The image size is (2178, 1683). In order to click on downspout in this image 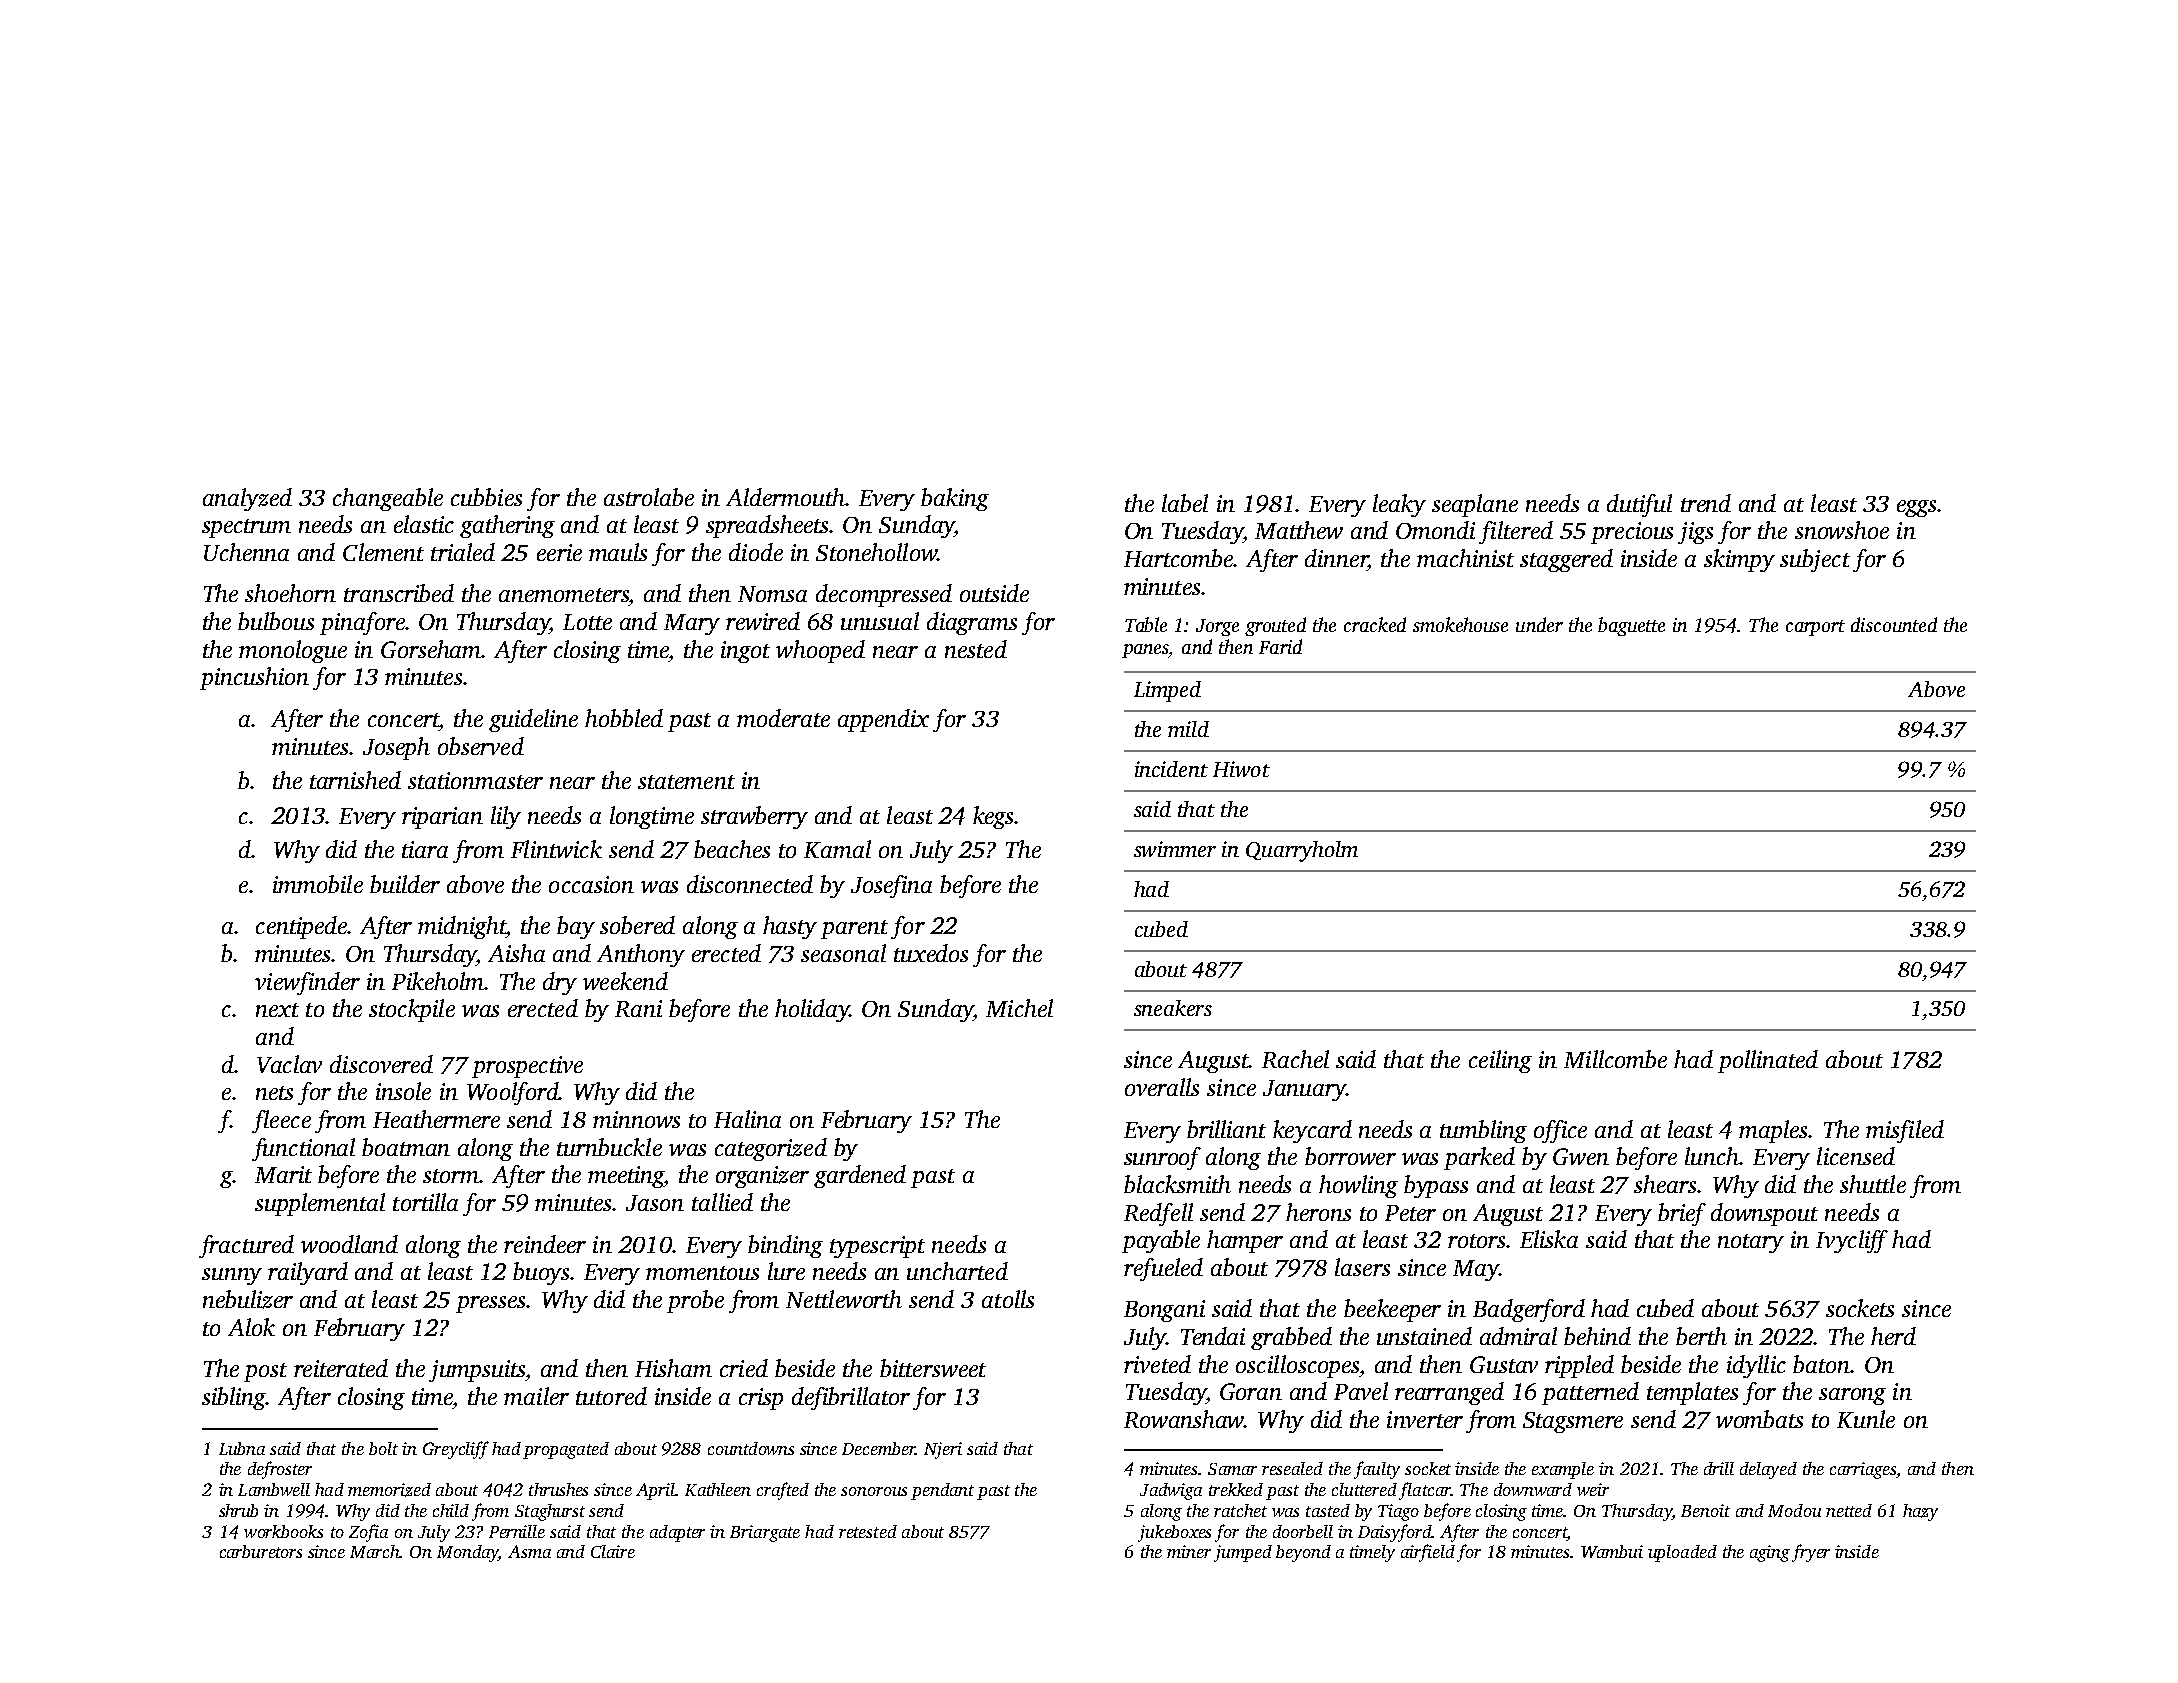, I will do `click(1764, 1214)`.
